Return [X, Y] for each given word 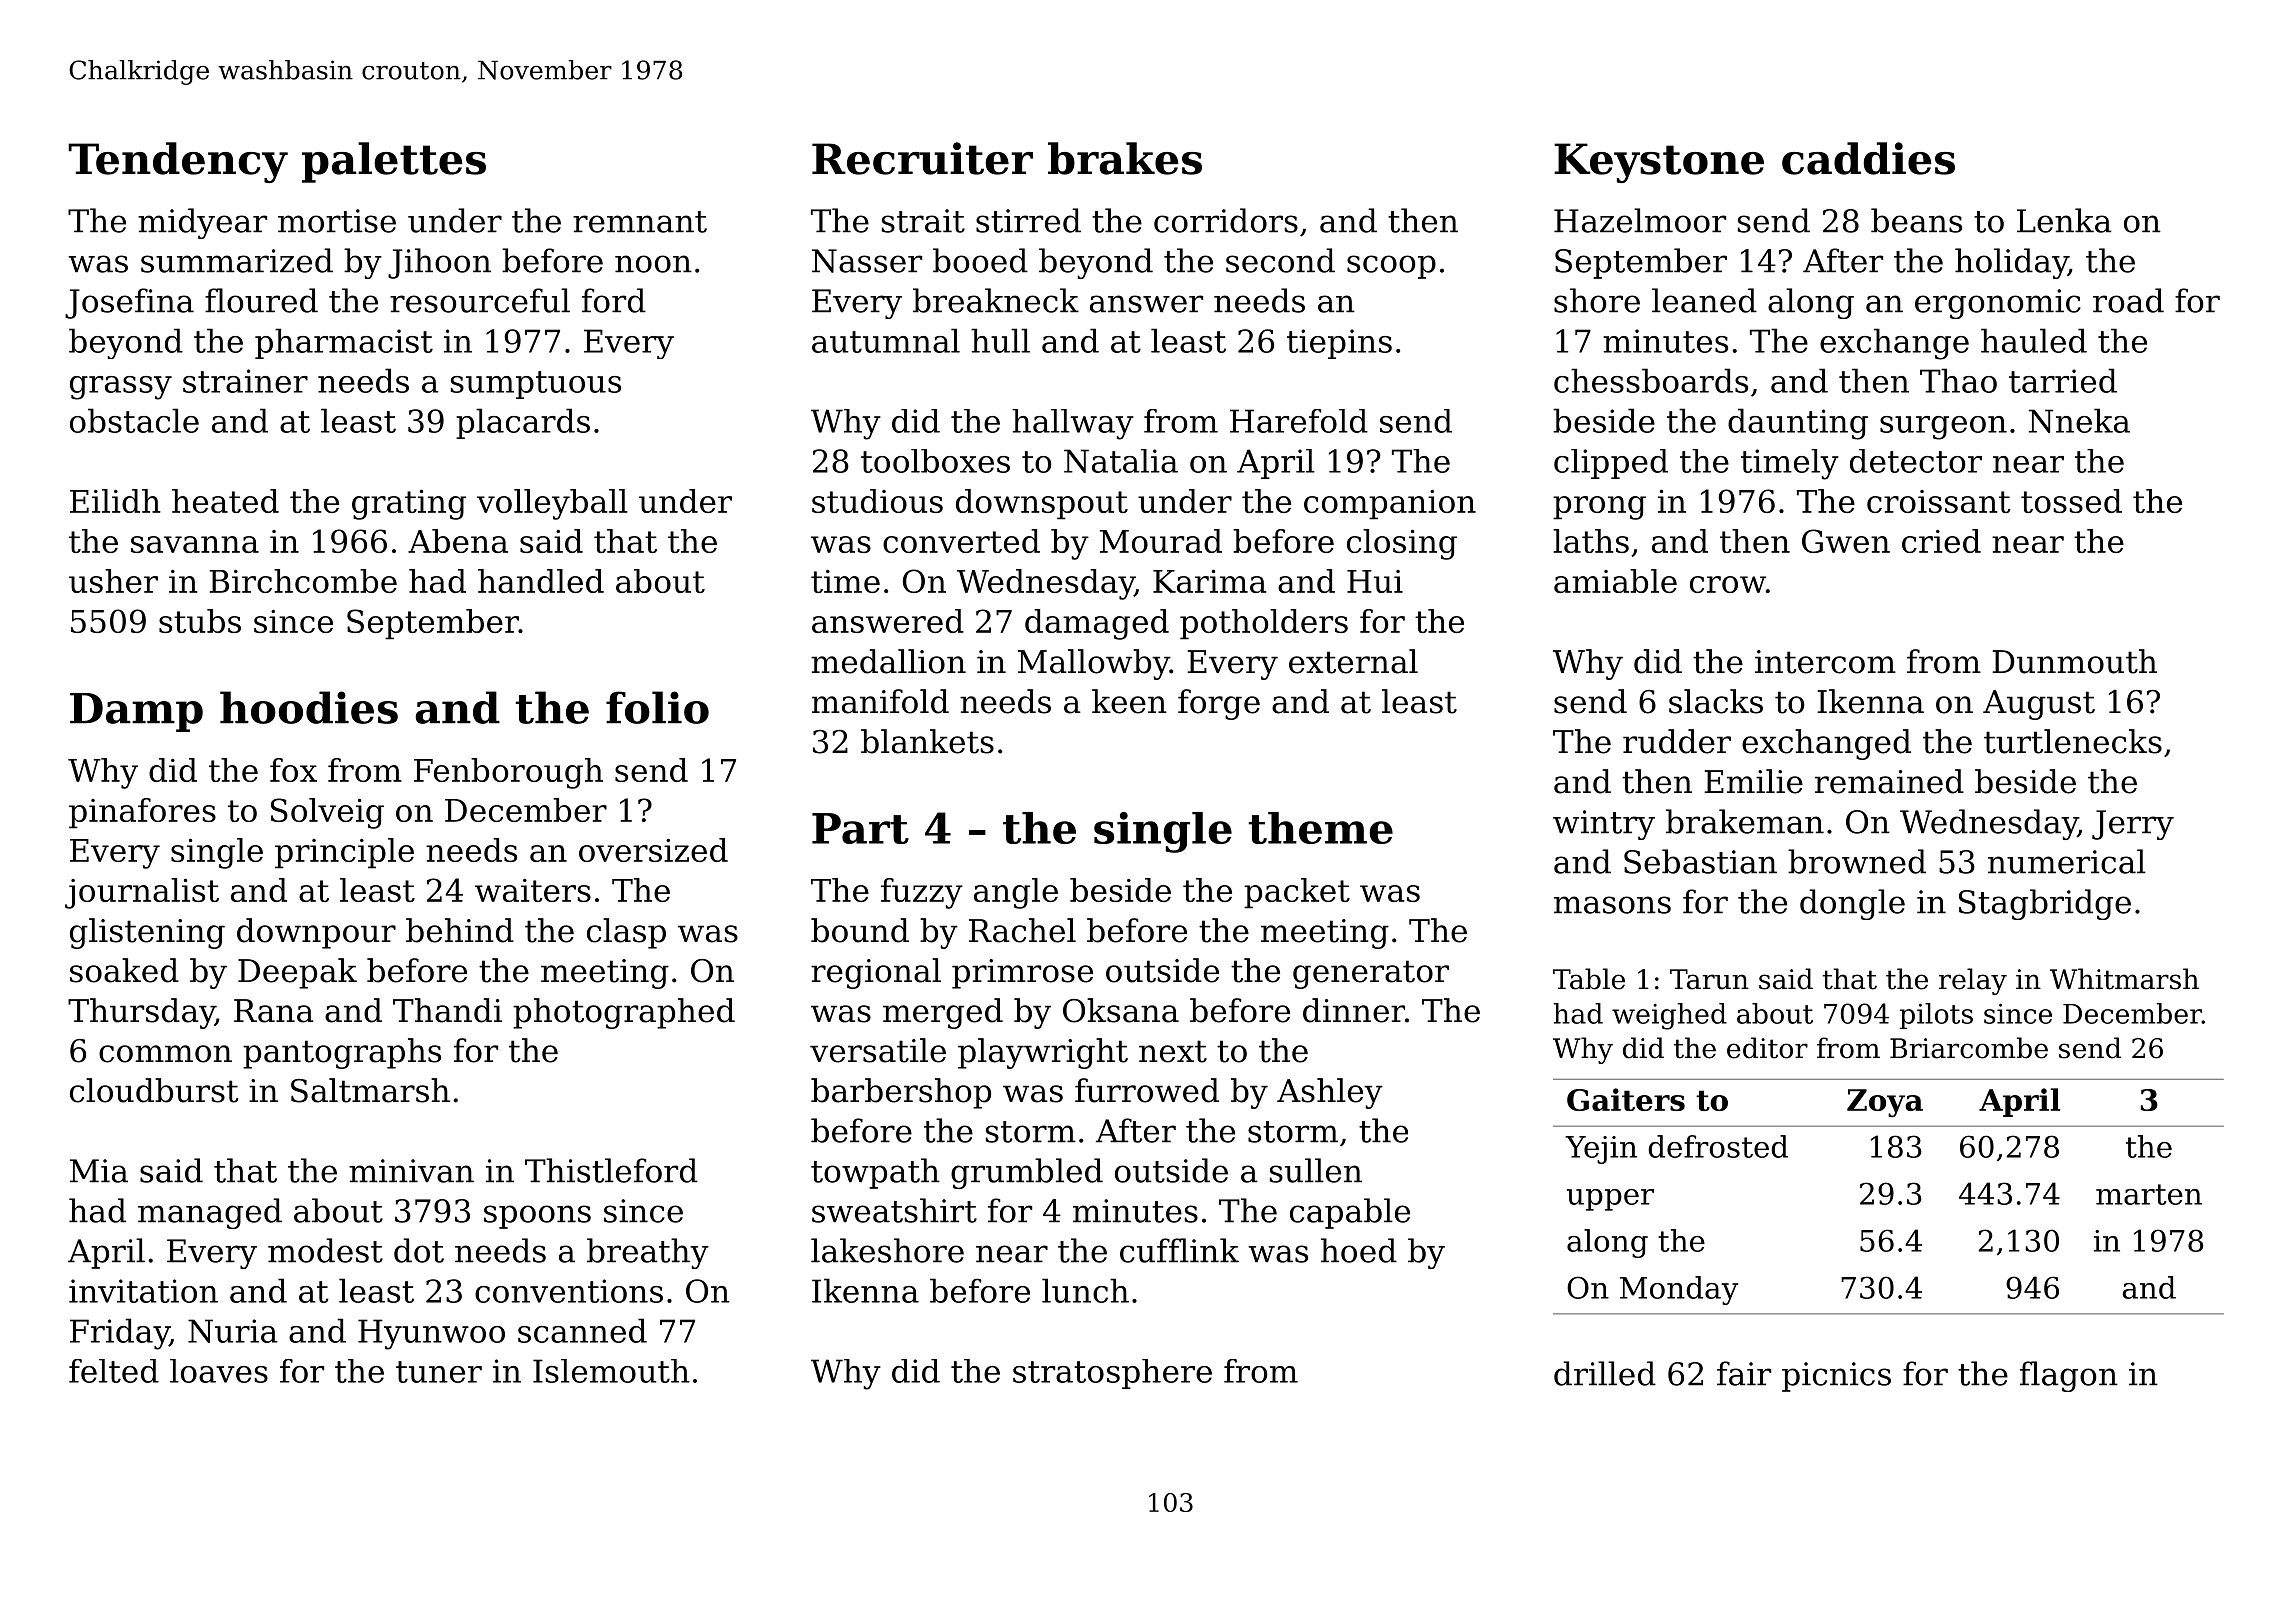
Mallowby [1094, 664]
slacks [1716, 701]
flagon [2069, 1376]
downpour [316, 933]
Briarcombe [1969, 1048]
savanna [195, 544]
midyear [202, 223]
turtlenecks [2073, 741]
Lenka [2064, 220]
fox [293, 770]
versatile [878, 1050]
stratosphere [1112, 1374]
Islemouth [611, 1371]
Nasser [867, 261]
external [1353, 661]
